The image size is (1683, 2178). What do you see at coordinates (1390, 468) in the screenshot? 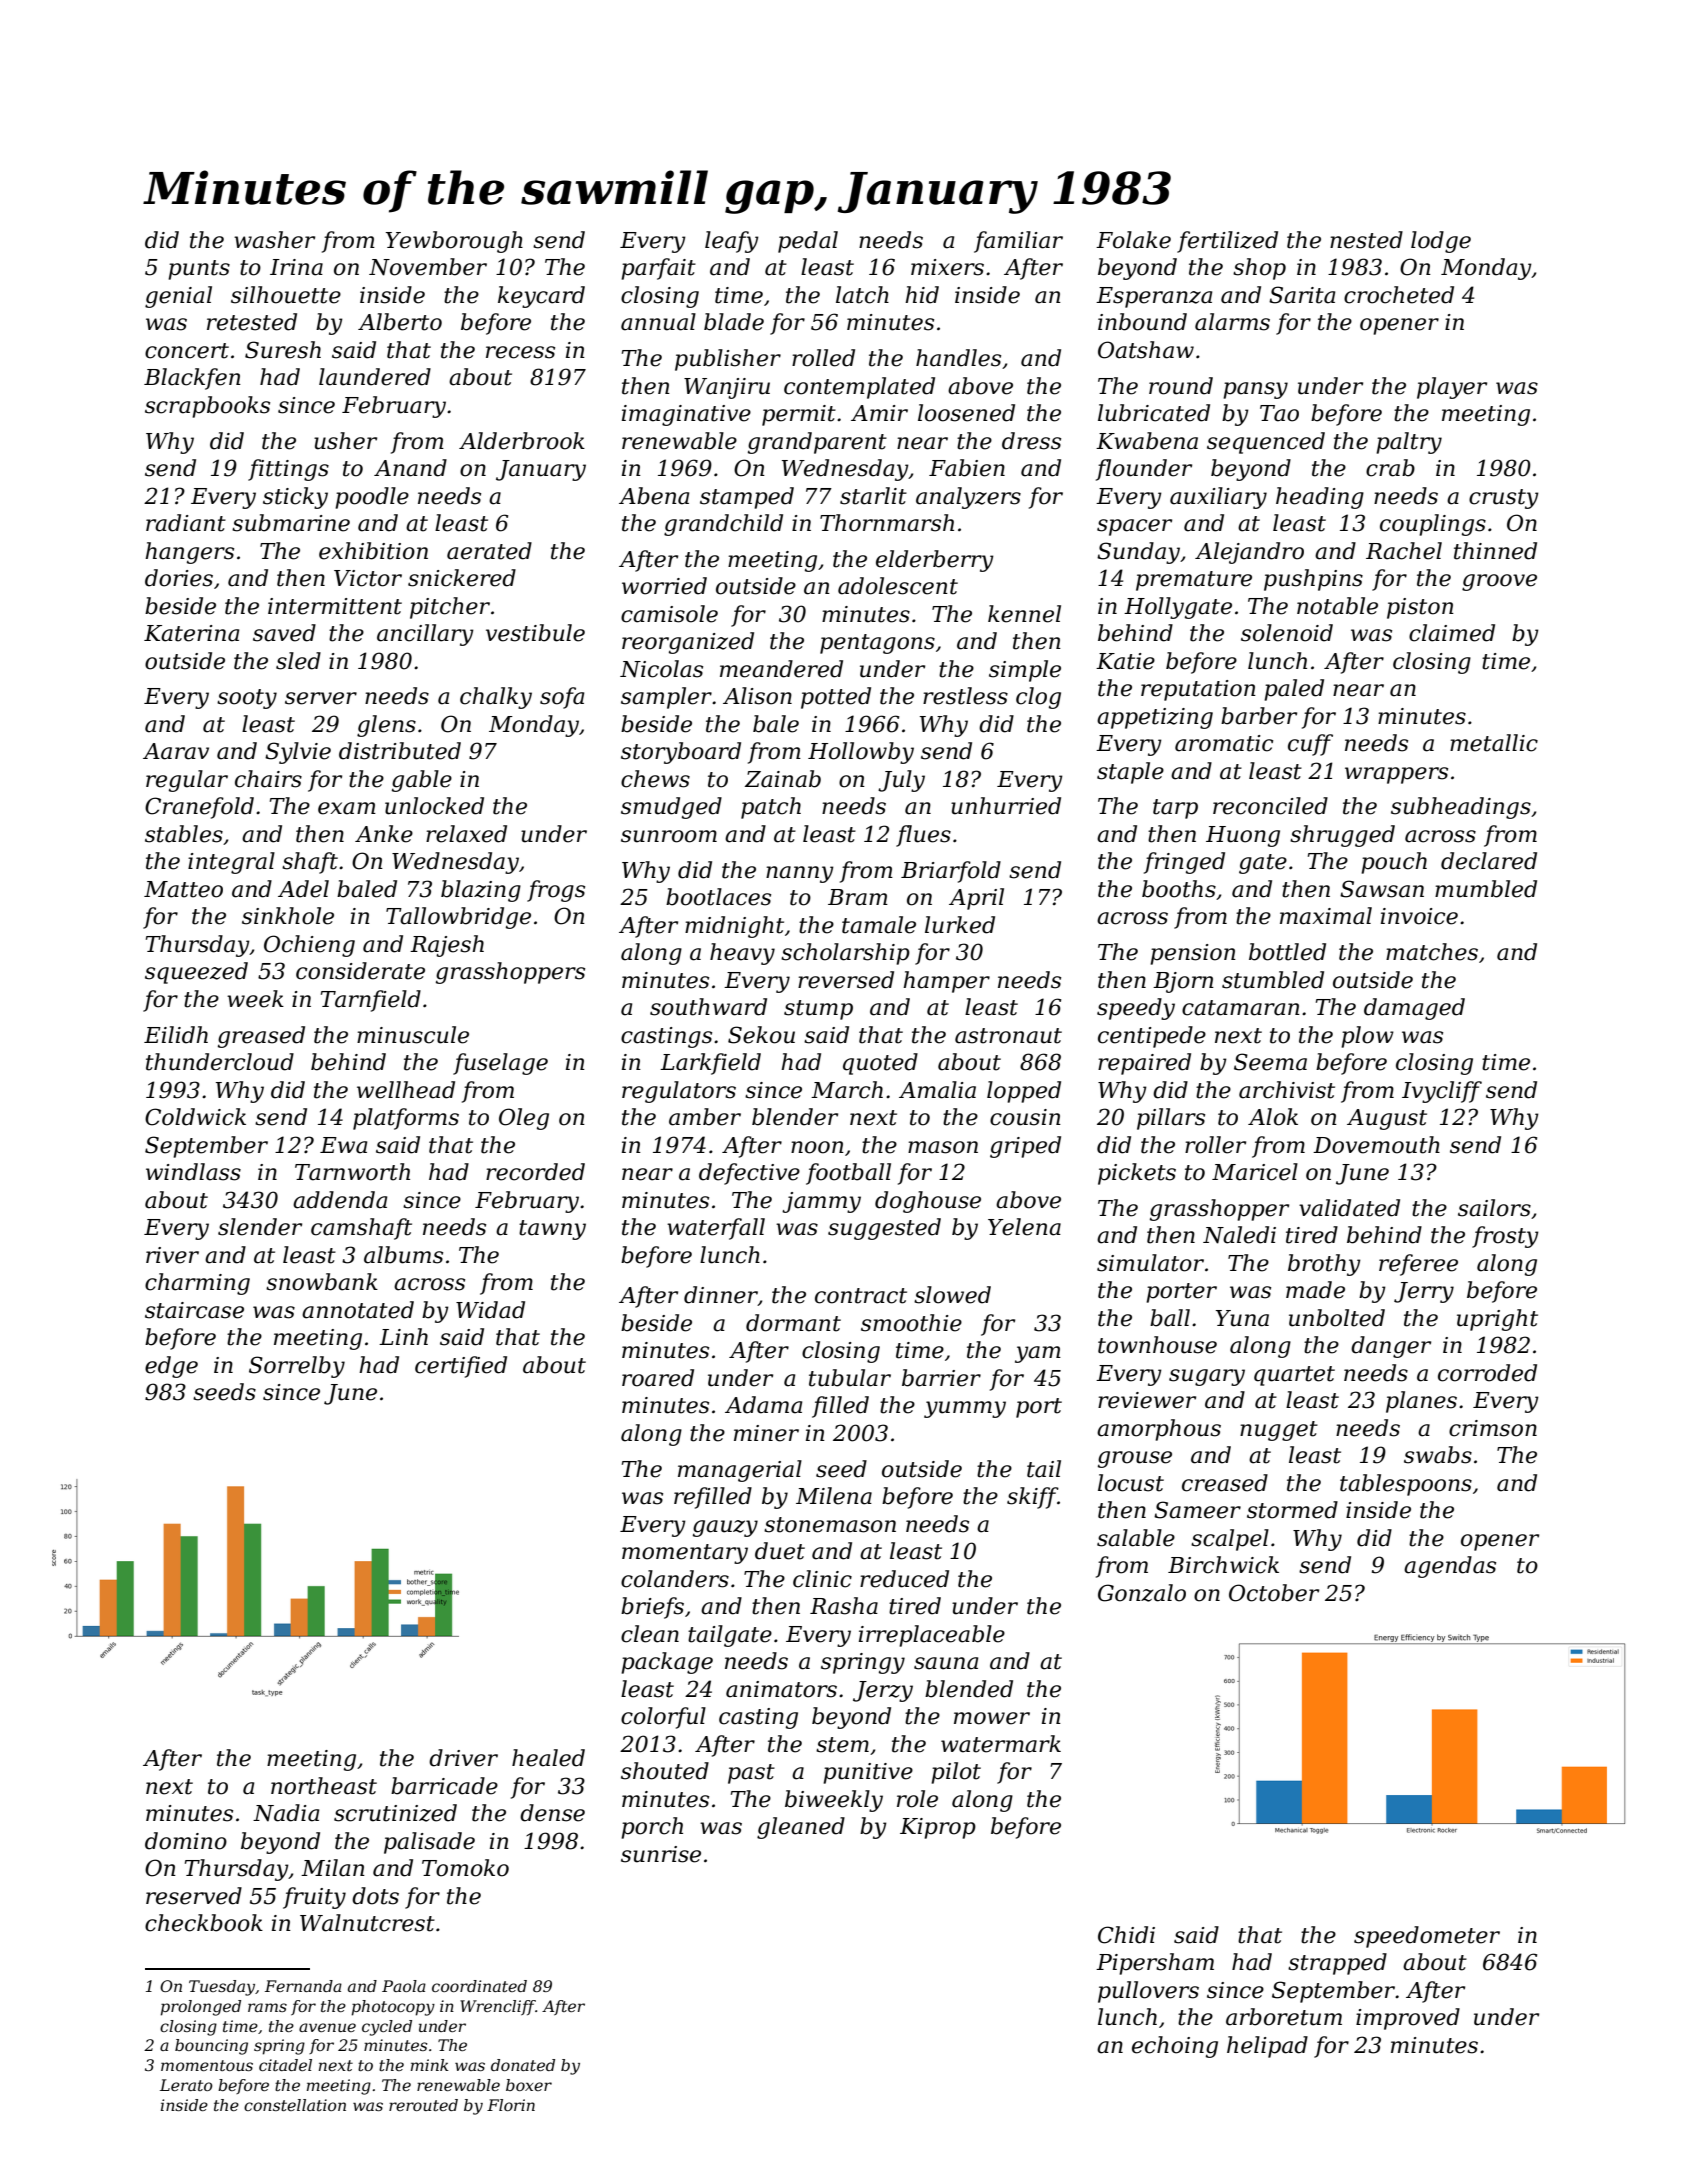
I see `crab` at bounding box center [1390, 468].
